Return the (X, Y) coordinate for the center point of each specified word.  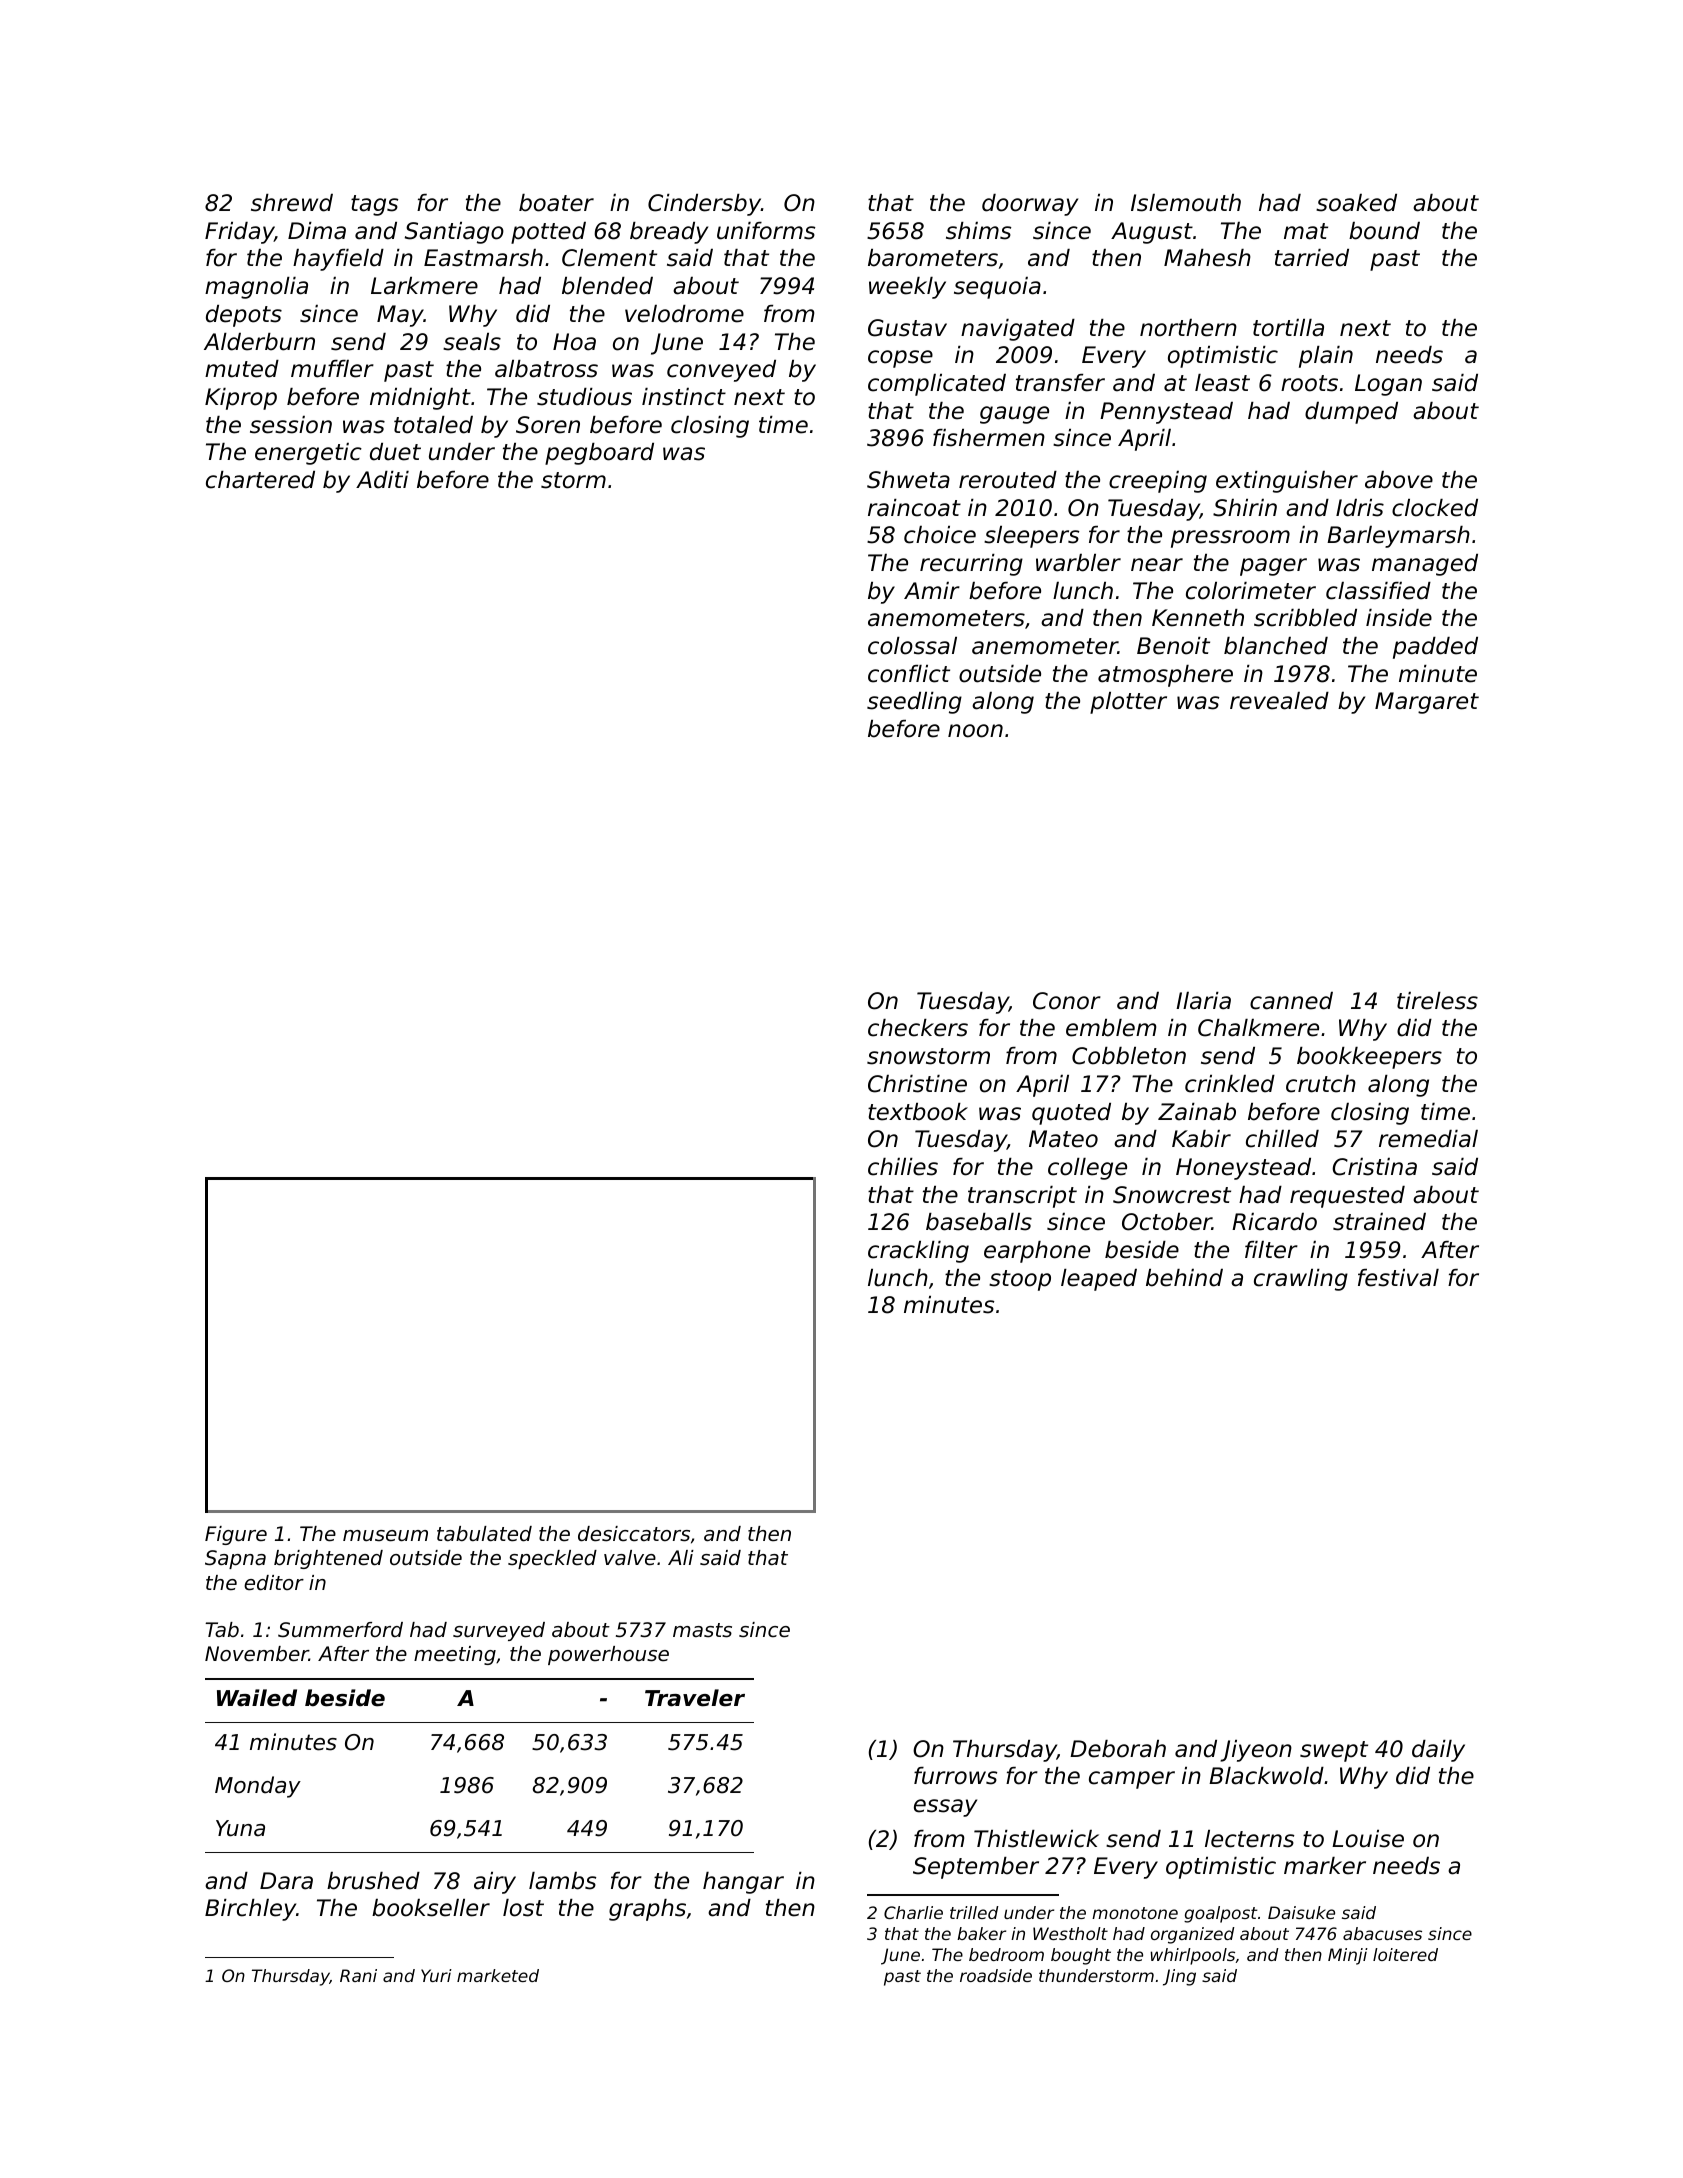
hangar (743, 1883)
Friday (239, 233)
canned (1291, 1001)
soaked (1356, 203)
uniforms (766, 231)
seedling (914, 703)
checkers (918, 1028)
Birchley (250, 1910)
